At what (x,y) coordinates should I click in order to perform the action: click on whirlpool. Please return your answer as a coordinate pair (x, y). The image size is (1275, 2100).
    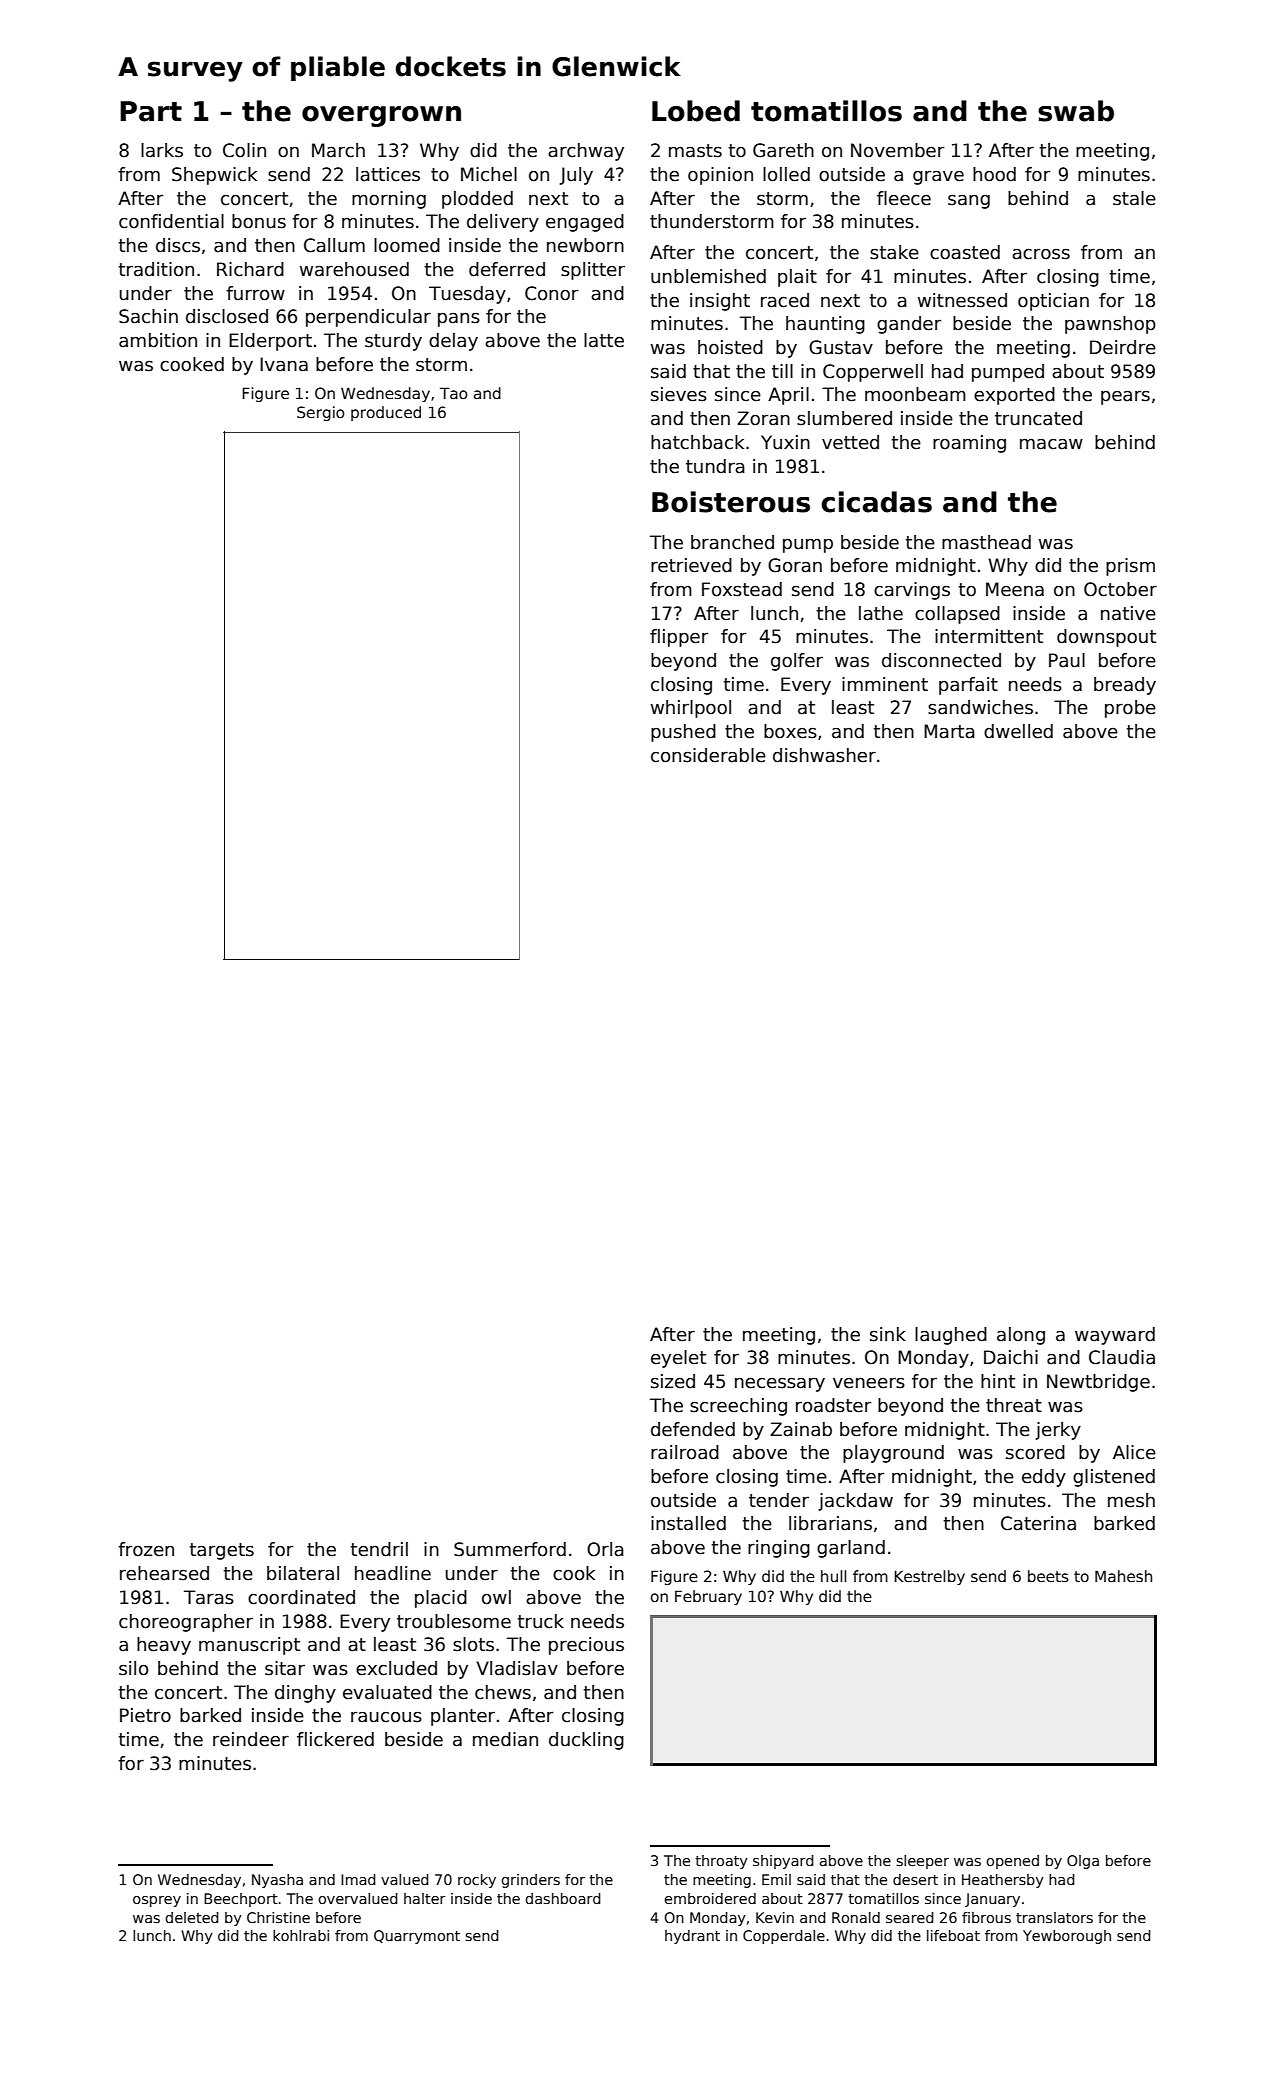
    Looking at the image, I should click on (691, 709).
